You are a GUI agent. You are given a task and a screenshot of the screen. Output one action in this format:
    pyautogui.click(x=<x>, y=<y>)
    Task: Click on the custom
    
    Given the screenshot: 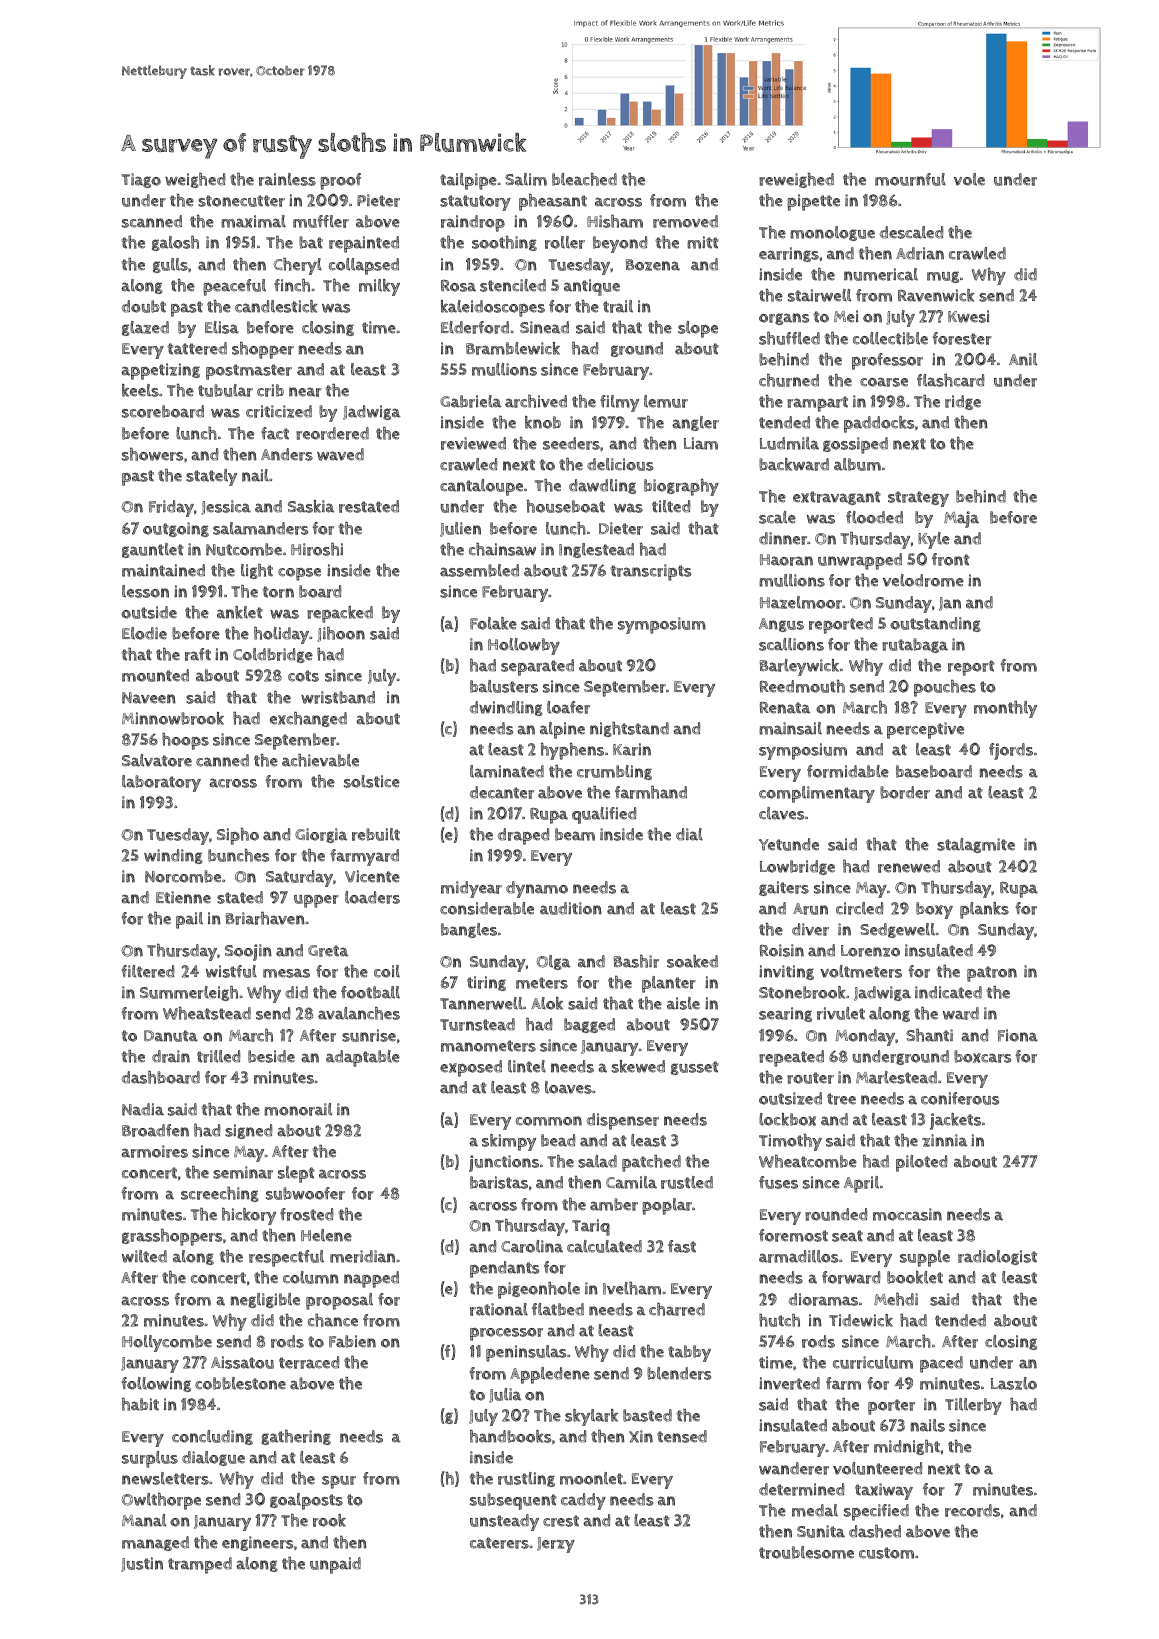 What is the action you would take?
    pyautogui.click(x=886, y=1553)
